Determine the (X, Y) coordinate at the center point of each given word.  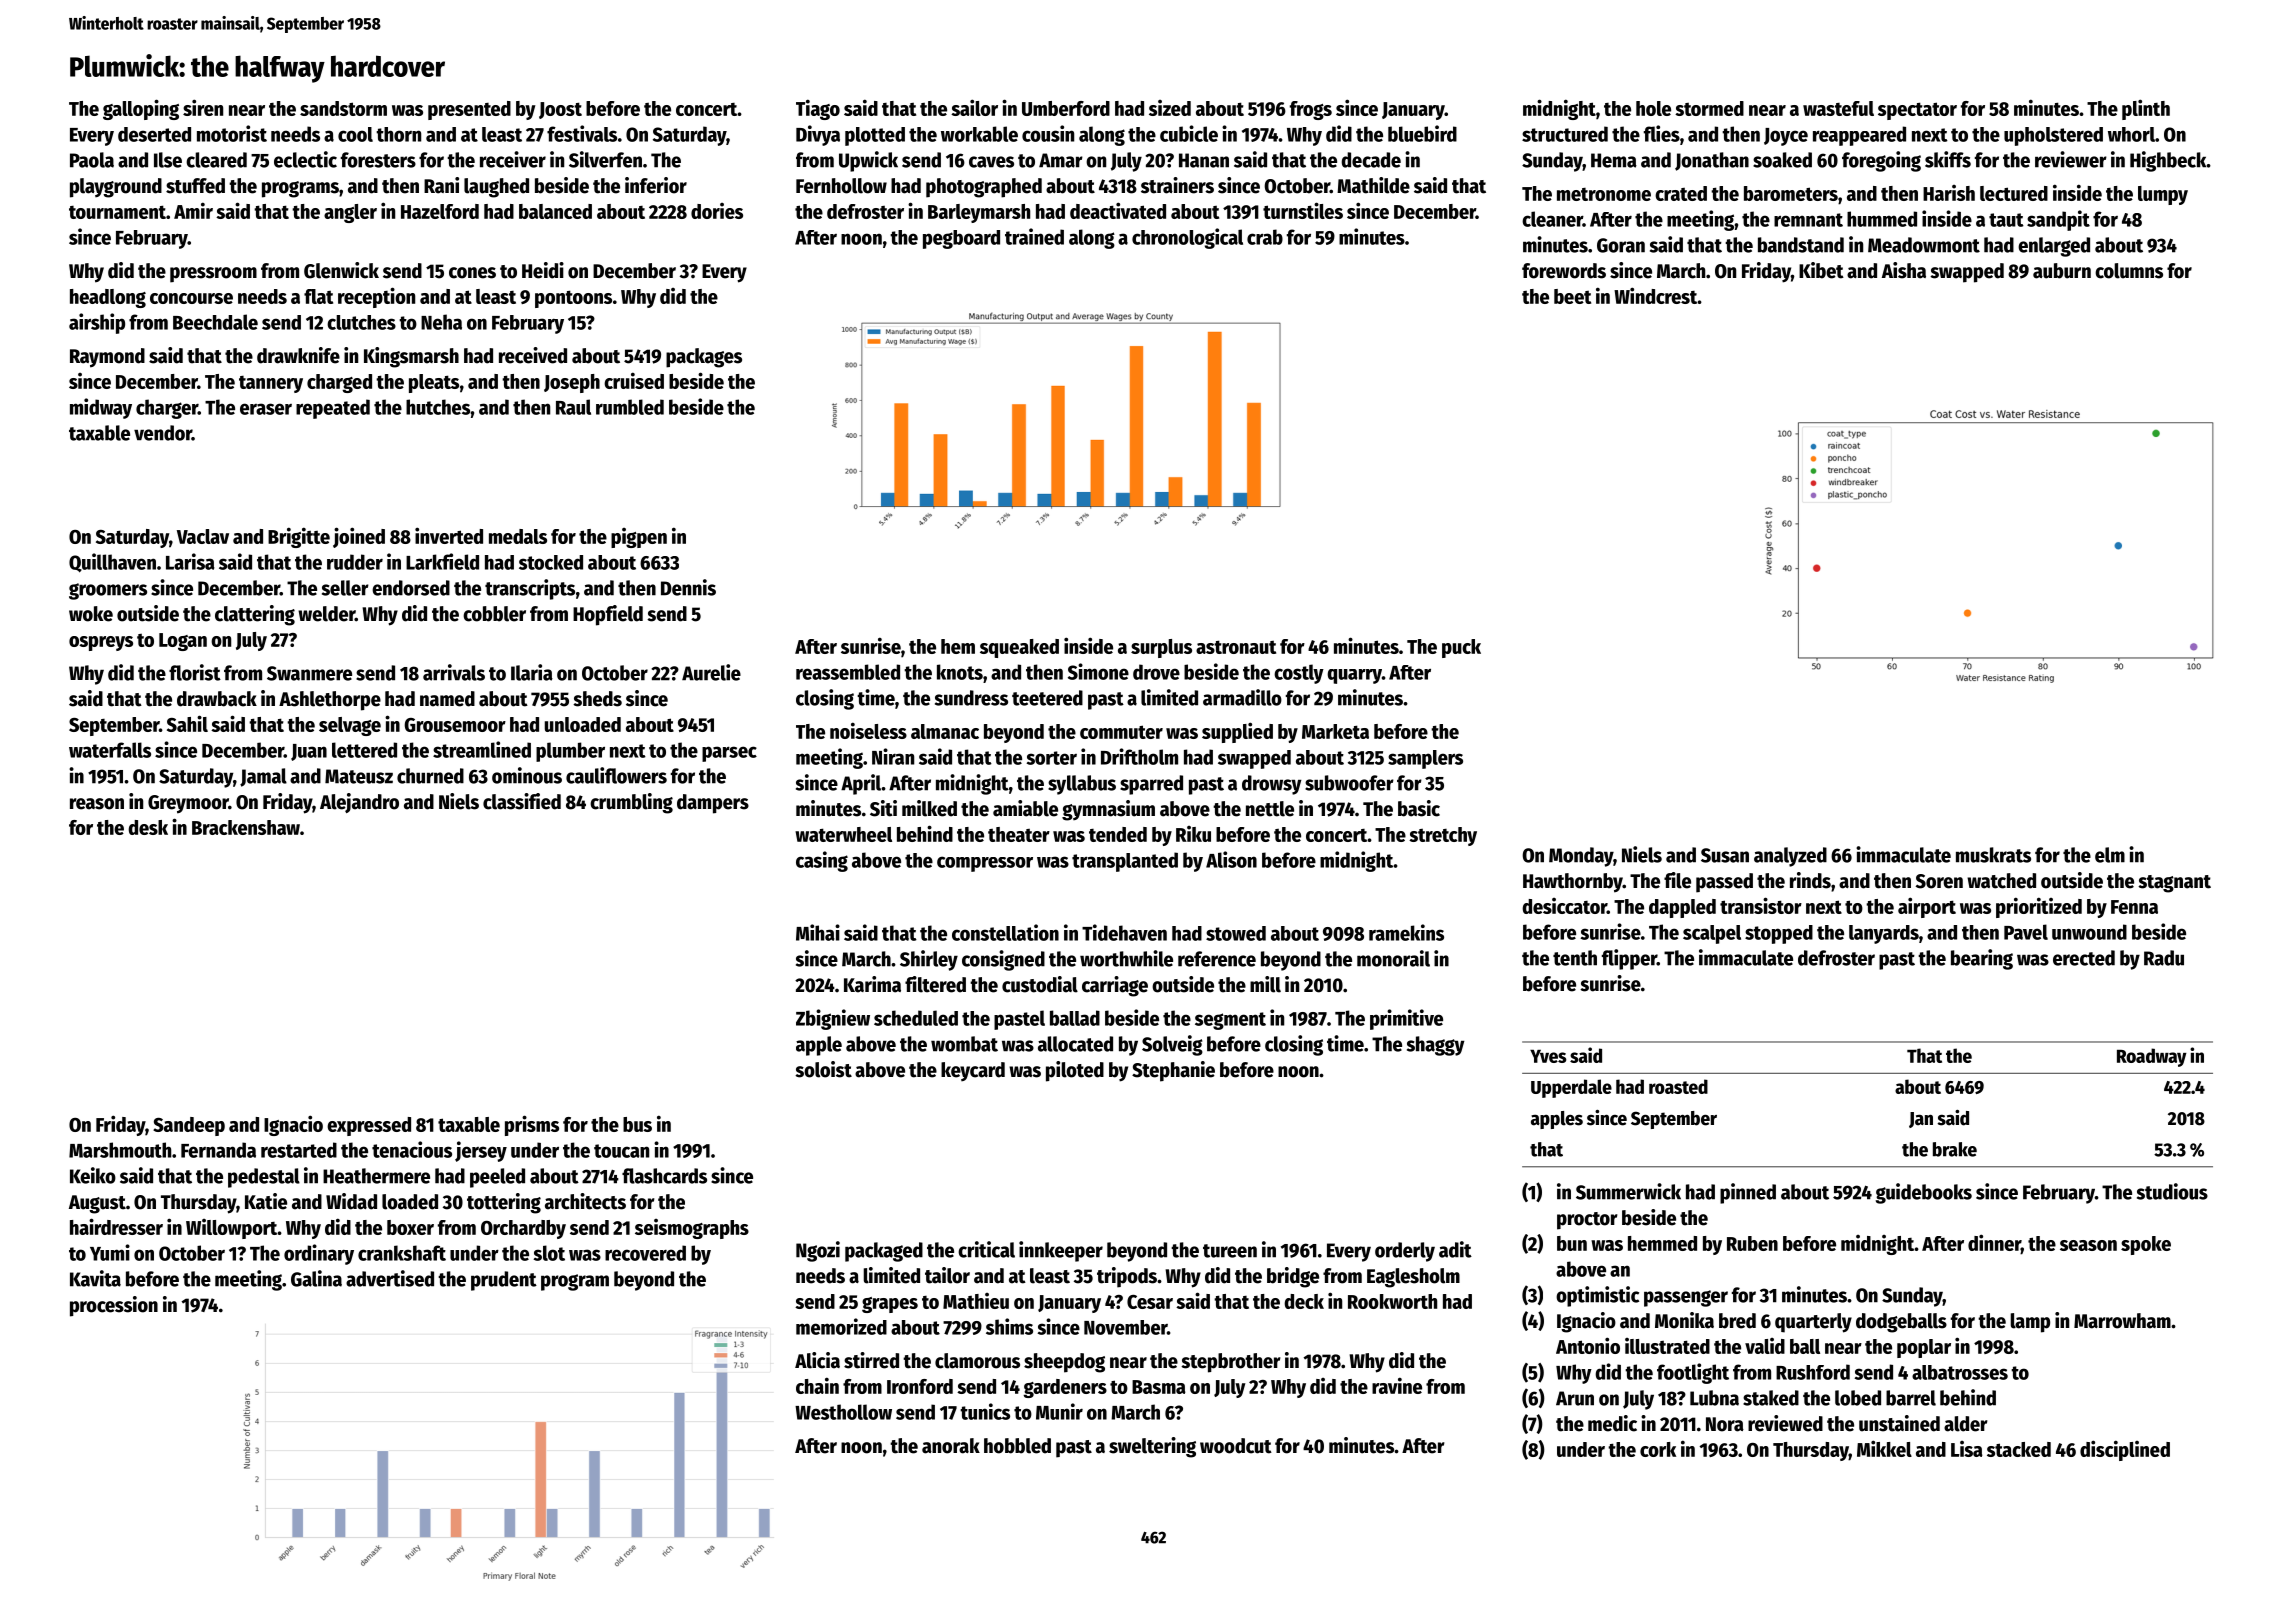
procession (114, 1306)
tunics (985, 1411)
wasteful (1838, 108)
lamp (2030, 1323)
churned (430, 776)
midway (101, 408)
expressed (369, 1126)
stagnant (2174, 884)
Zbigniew (833, 1019)
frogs (1311, 110)
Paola (92, 160)
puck (1461, 648)
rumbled (630, 407)
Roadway (2152, 1057)
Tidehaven (1124, 932)
